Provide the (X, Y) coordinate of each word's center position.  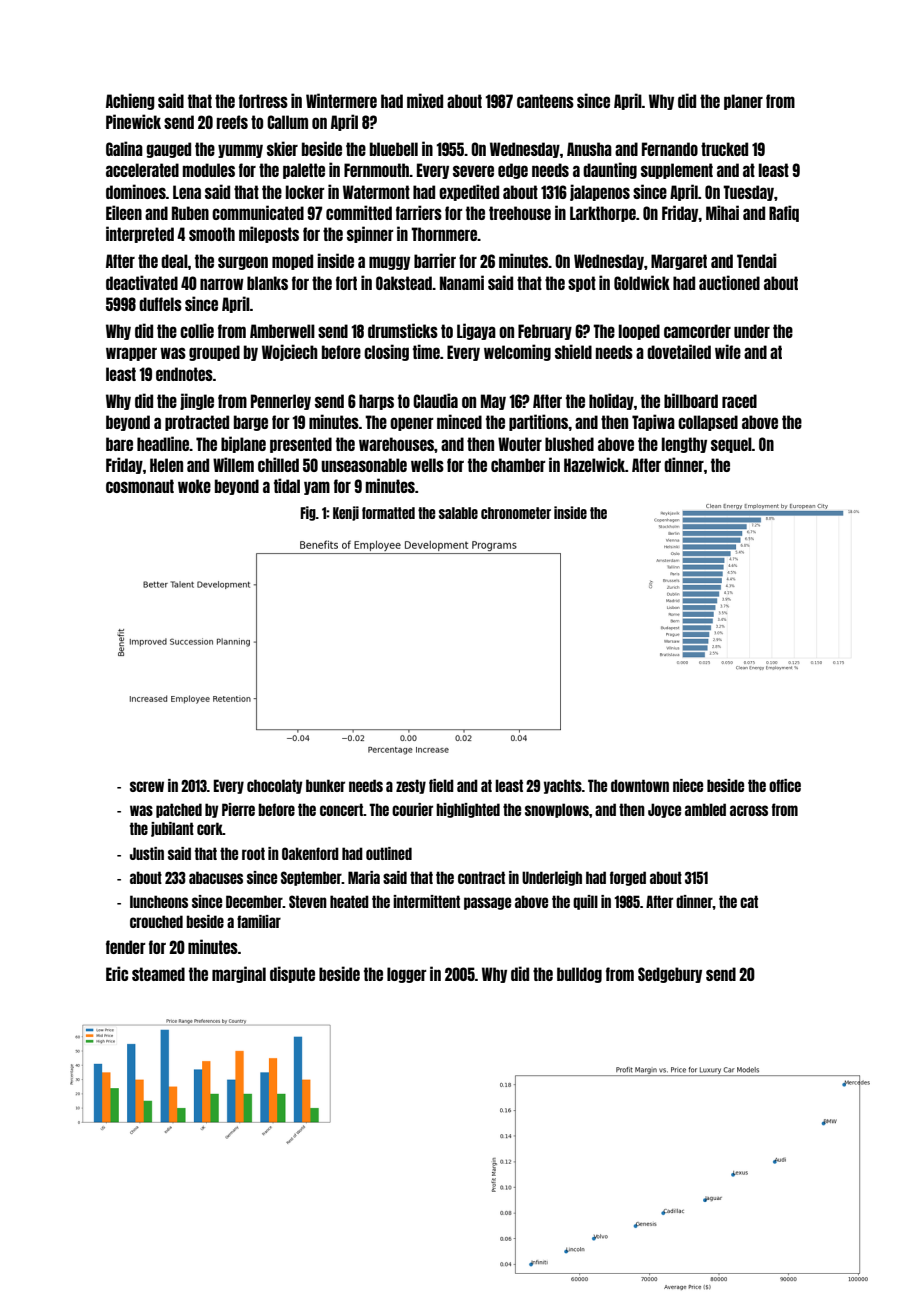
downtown (640, 785)
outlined (389, 853)
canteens (545, 101)
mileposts (269, 234)
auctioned (729, 282)
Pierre (238, 809)
